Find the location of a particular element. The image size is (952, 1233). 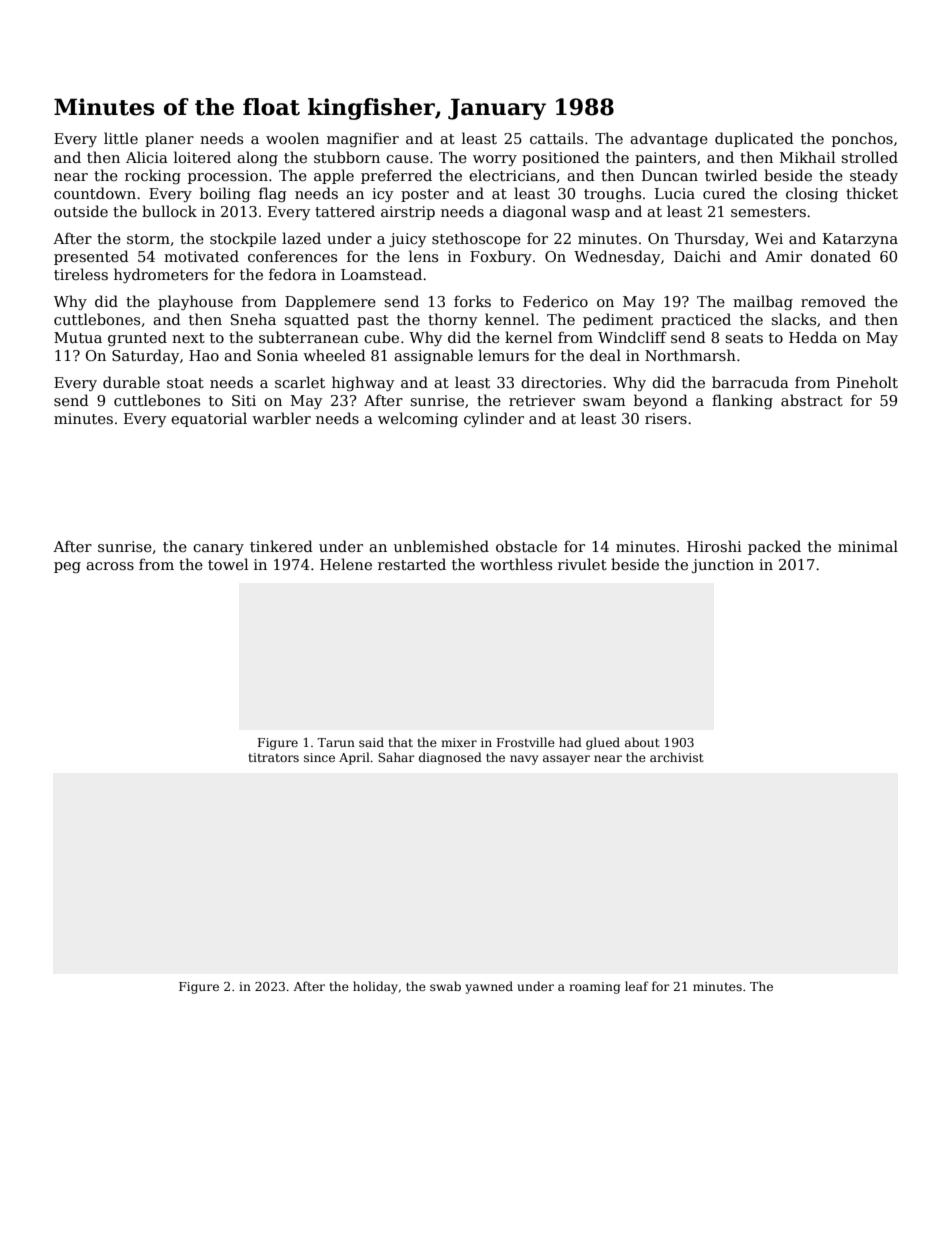

cylinder is located at coordinates (494, 419).
